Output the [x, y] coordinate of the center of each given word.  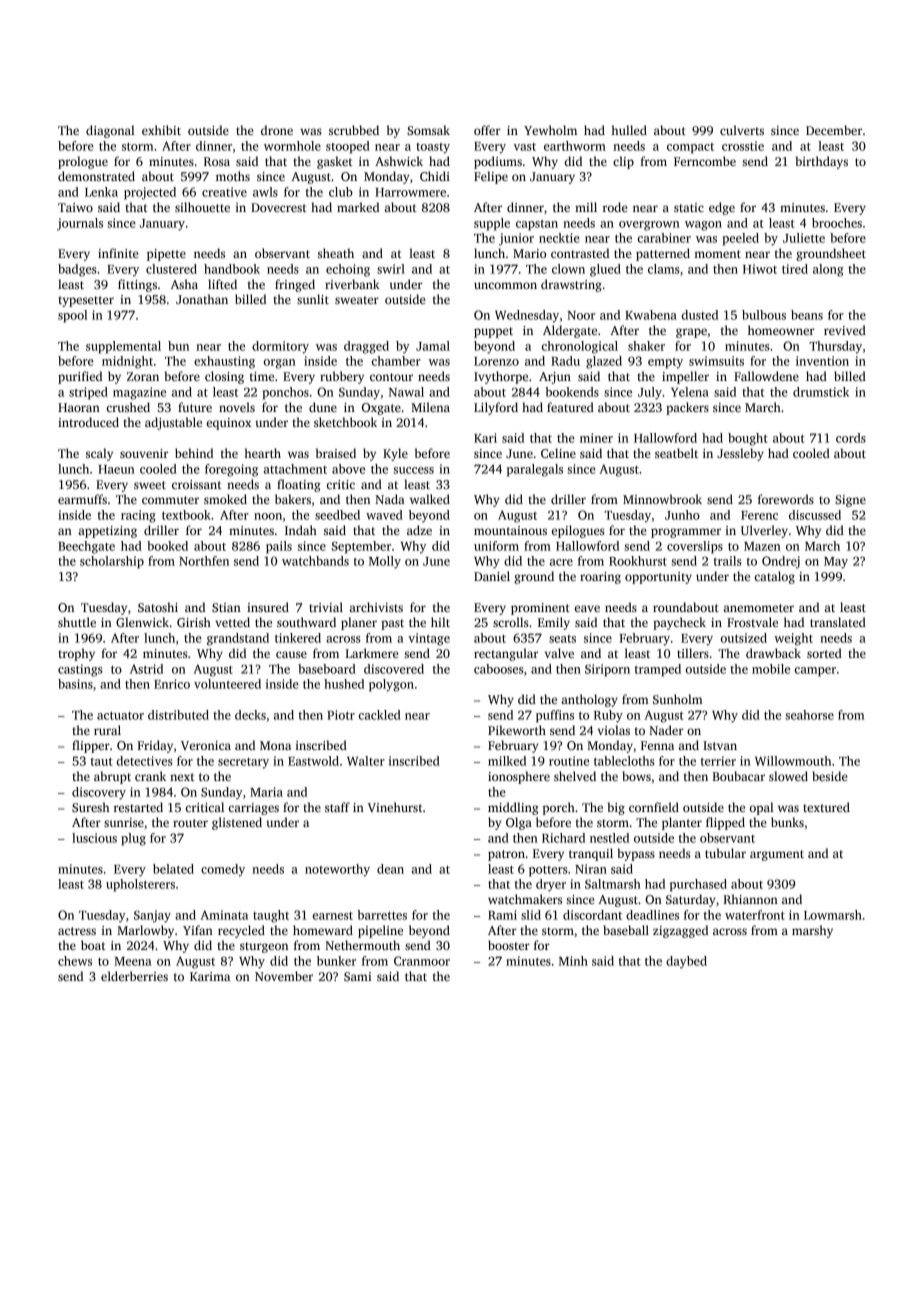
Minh [573, 961]
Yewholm [550, 130]
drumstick [821, 392]
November [284, 976]
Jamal [433, 346]
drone [277, 130]
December [834, 130]
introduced [88, 422]
